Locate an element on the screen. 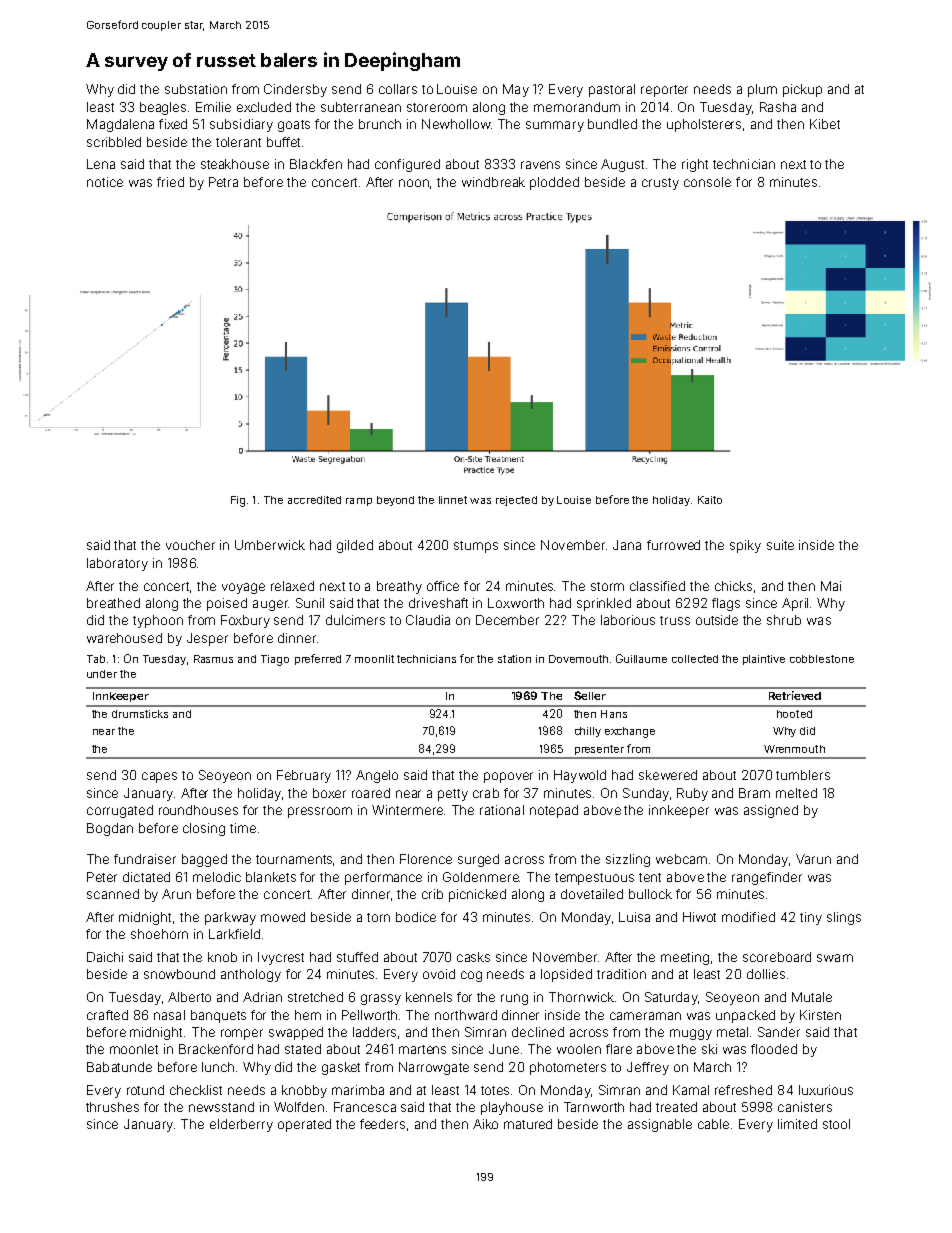 This screenshot has width=952, height=1233. beagles is located at coordinates (163, 108).
